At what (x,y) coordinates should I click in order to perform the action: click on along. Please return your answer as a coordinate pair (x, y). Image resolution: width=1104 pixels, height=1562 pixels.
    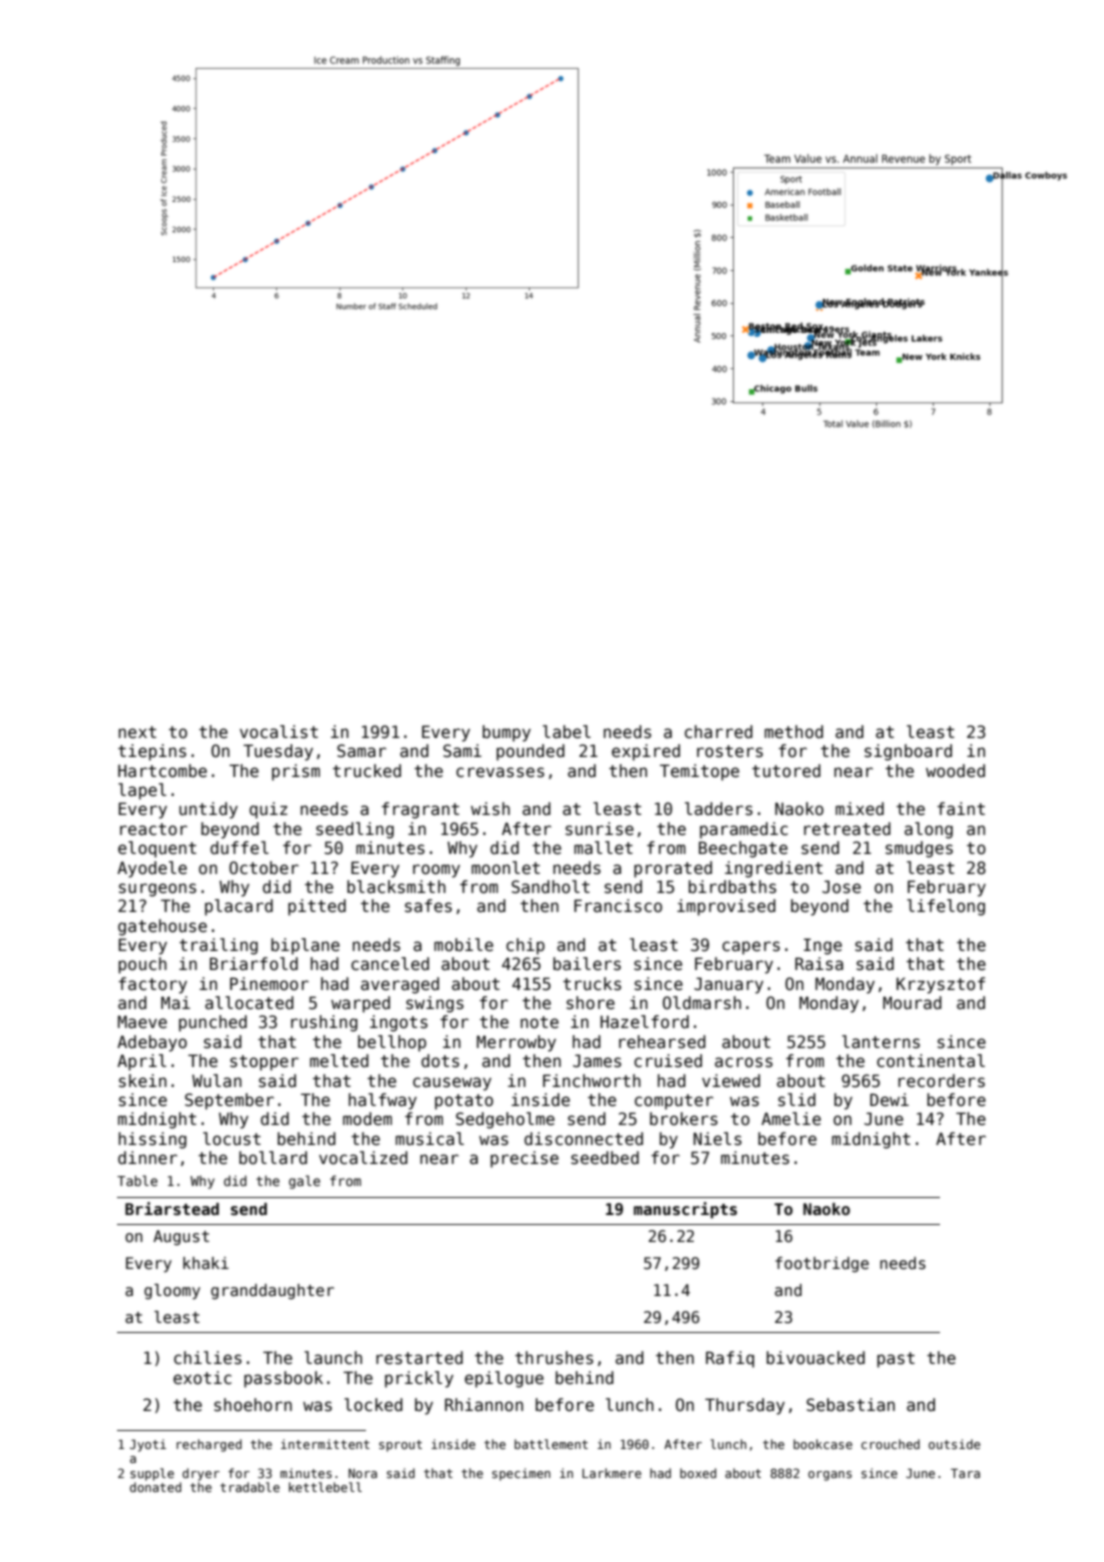
    Looking at the image, I should click on (928, 830).
